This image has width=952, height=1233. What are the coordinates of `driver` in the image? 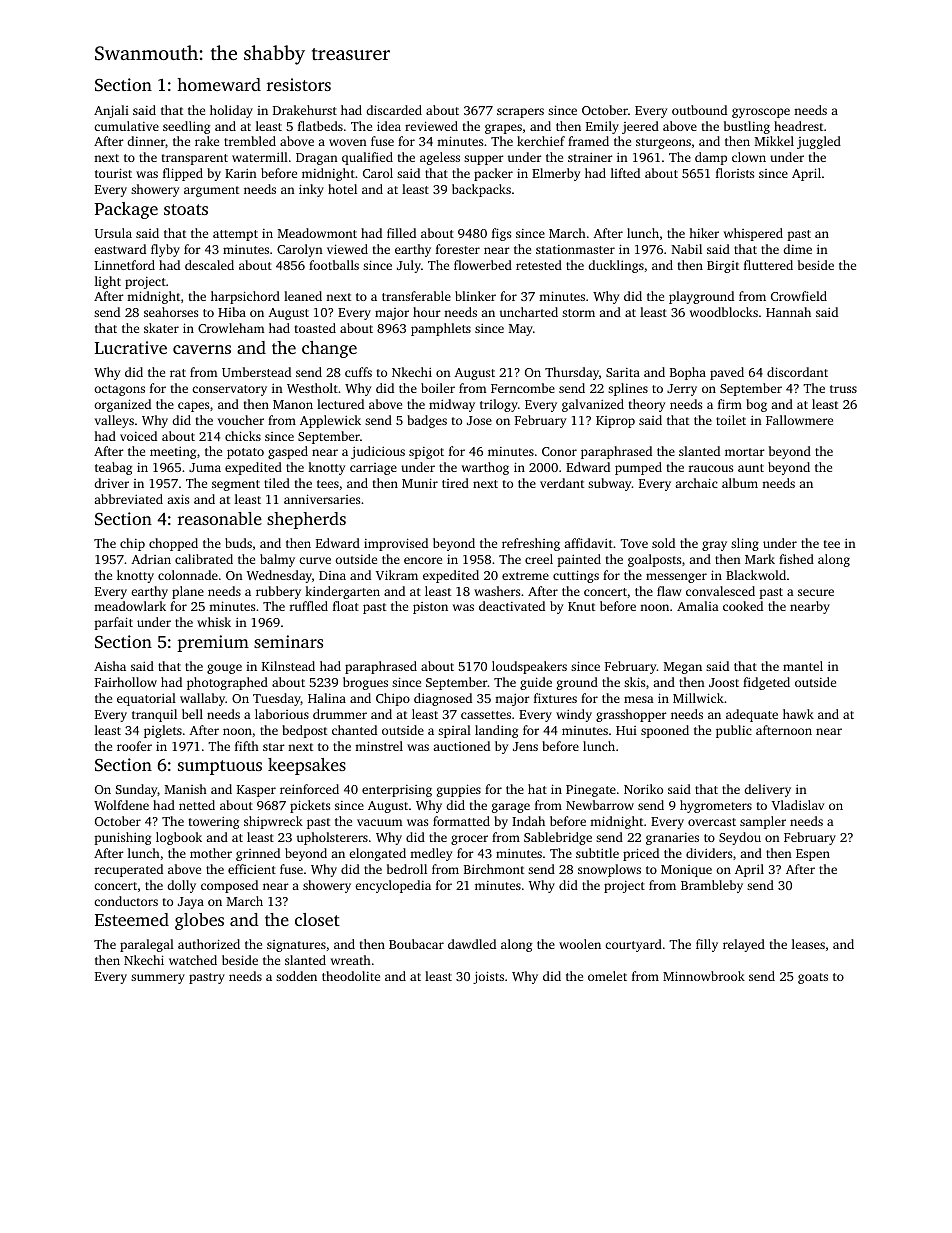 It's located at (111, 483).
